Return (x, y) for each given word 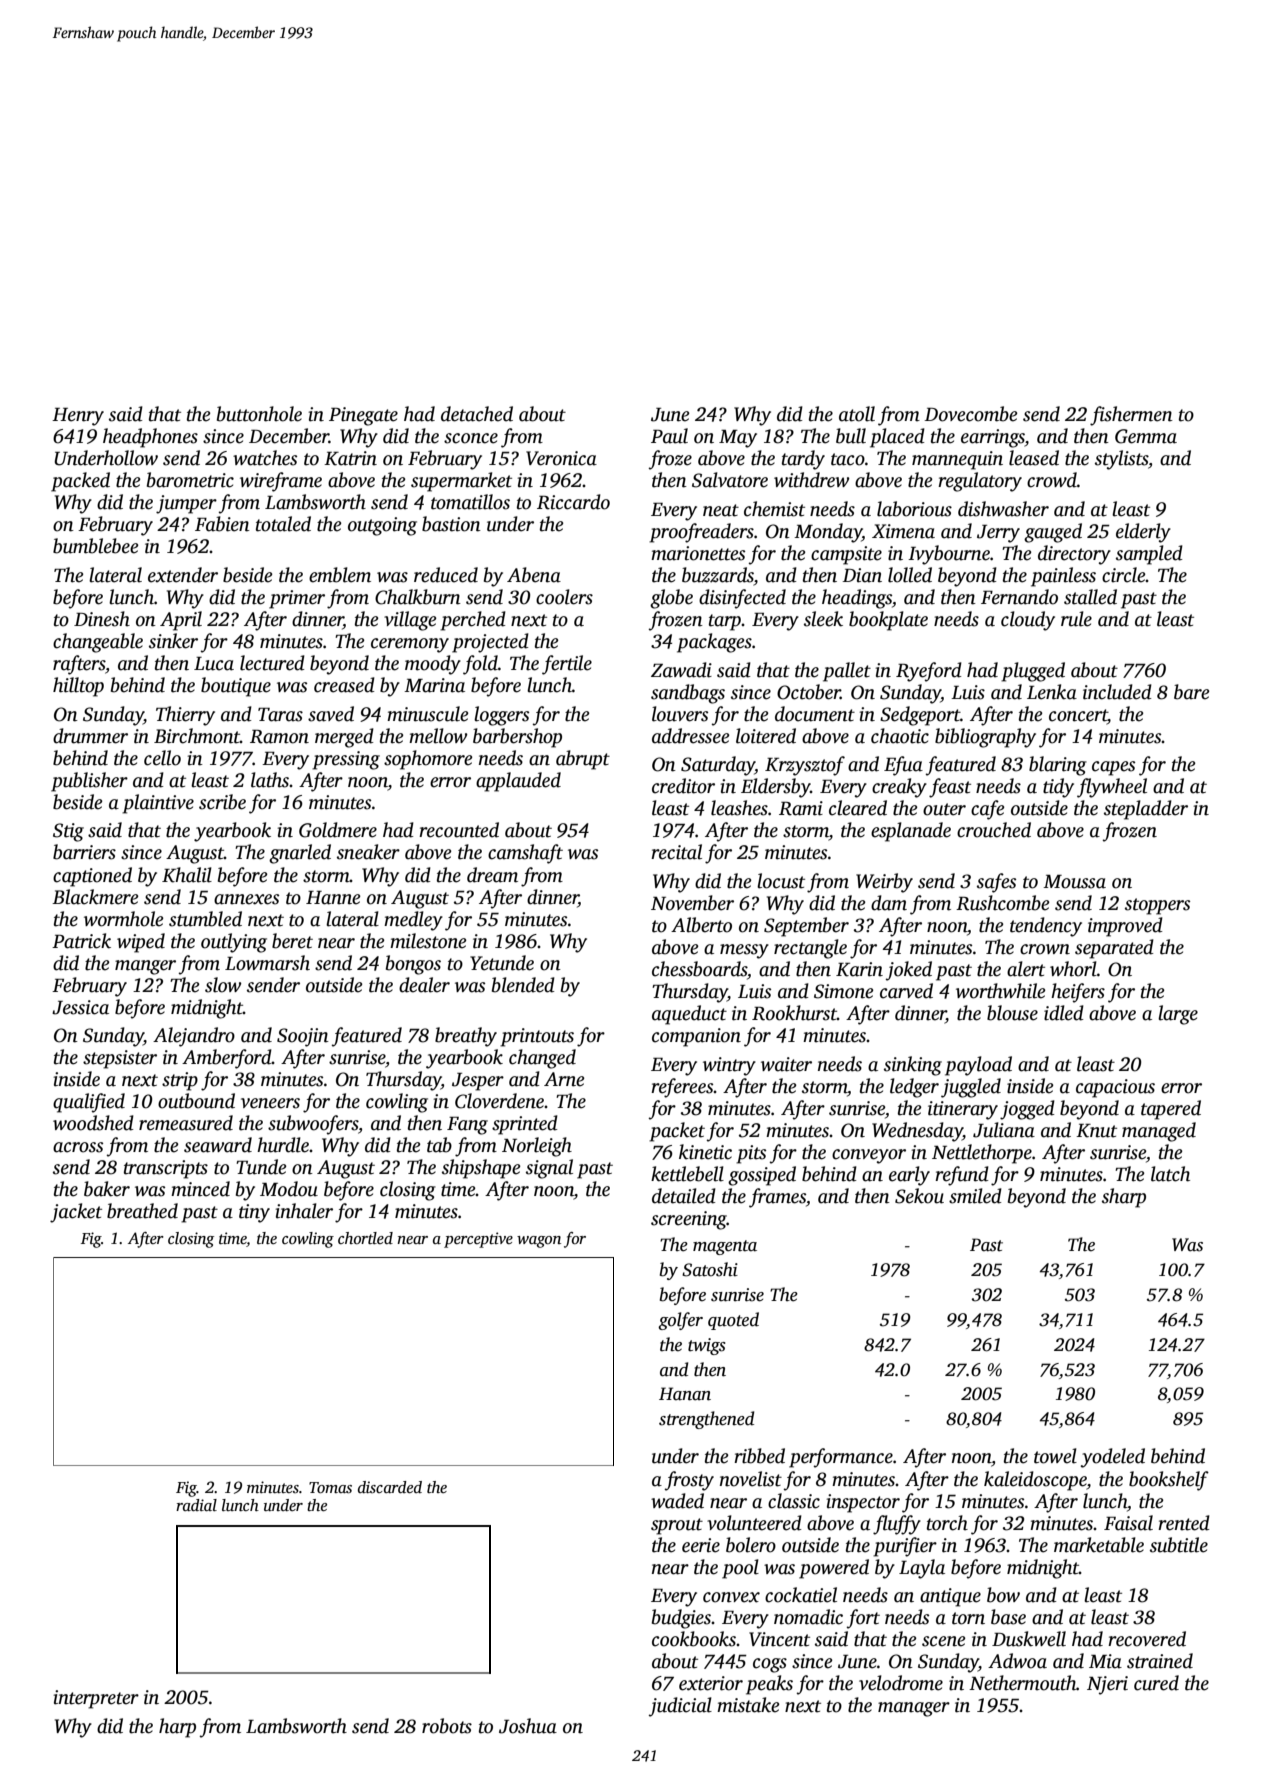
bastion (451, 524)
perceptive (478, 1240)
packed (80, 482)
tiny (254, 1213)
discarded (390, 1487)
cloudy (1028, 621)
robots (447, 1726)
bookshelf (1169, 1481)
